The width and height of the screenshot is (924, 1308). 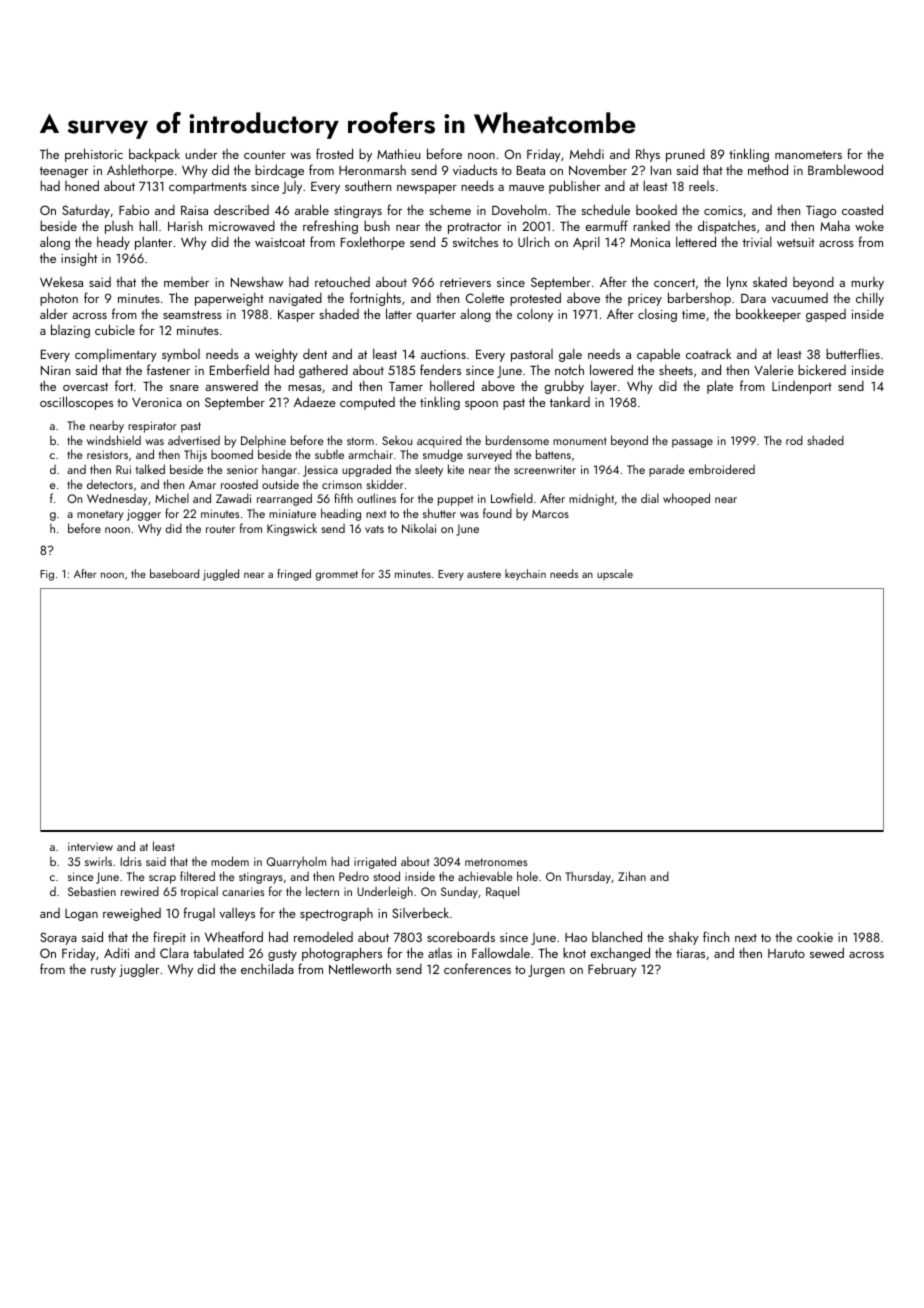 What do you see at coordinates (692, 443) in the screenshot?
I see `passage` at bounding box center [692, 443].
